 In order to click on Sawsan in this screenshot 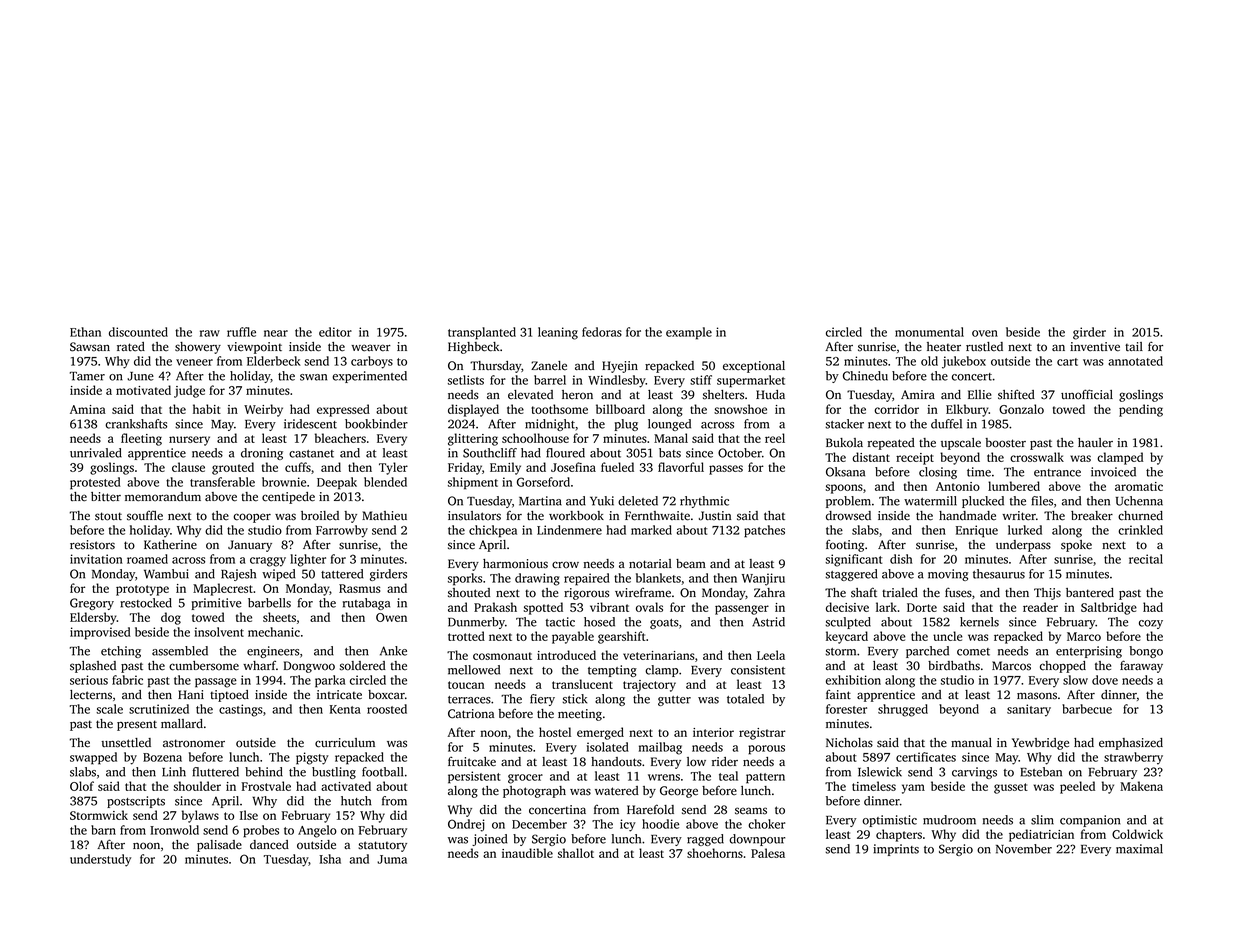, I will do `click(90, 347)`.
